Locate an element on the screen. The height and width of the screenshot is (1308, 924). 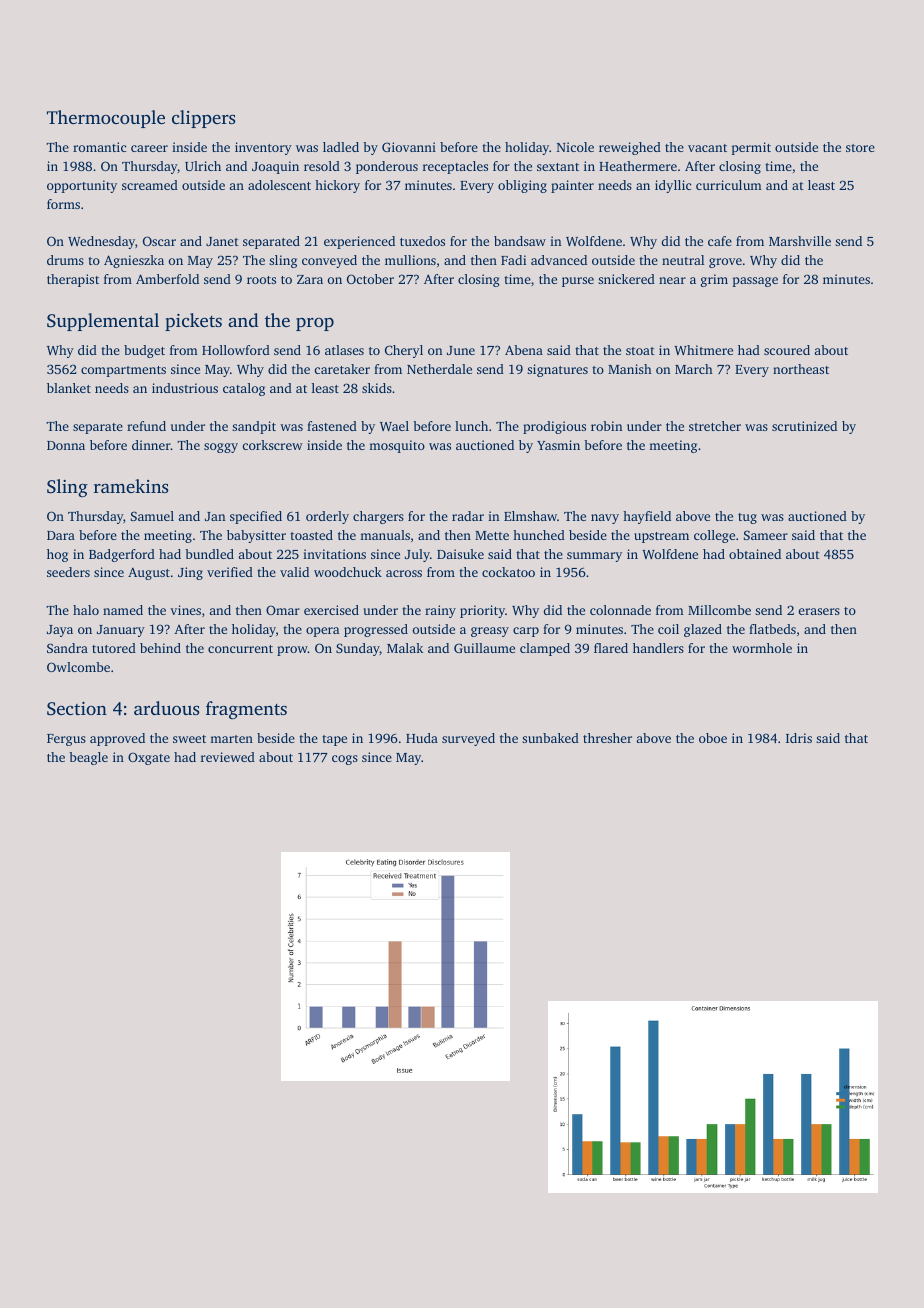
Giovanni is located at coordinates (409, 147).
